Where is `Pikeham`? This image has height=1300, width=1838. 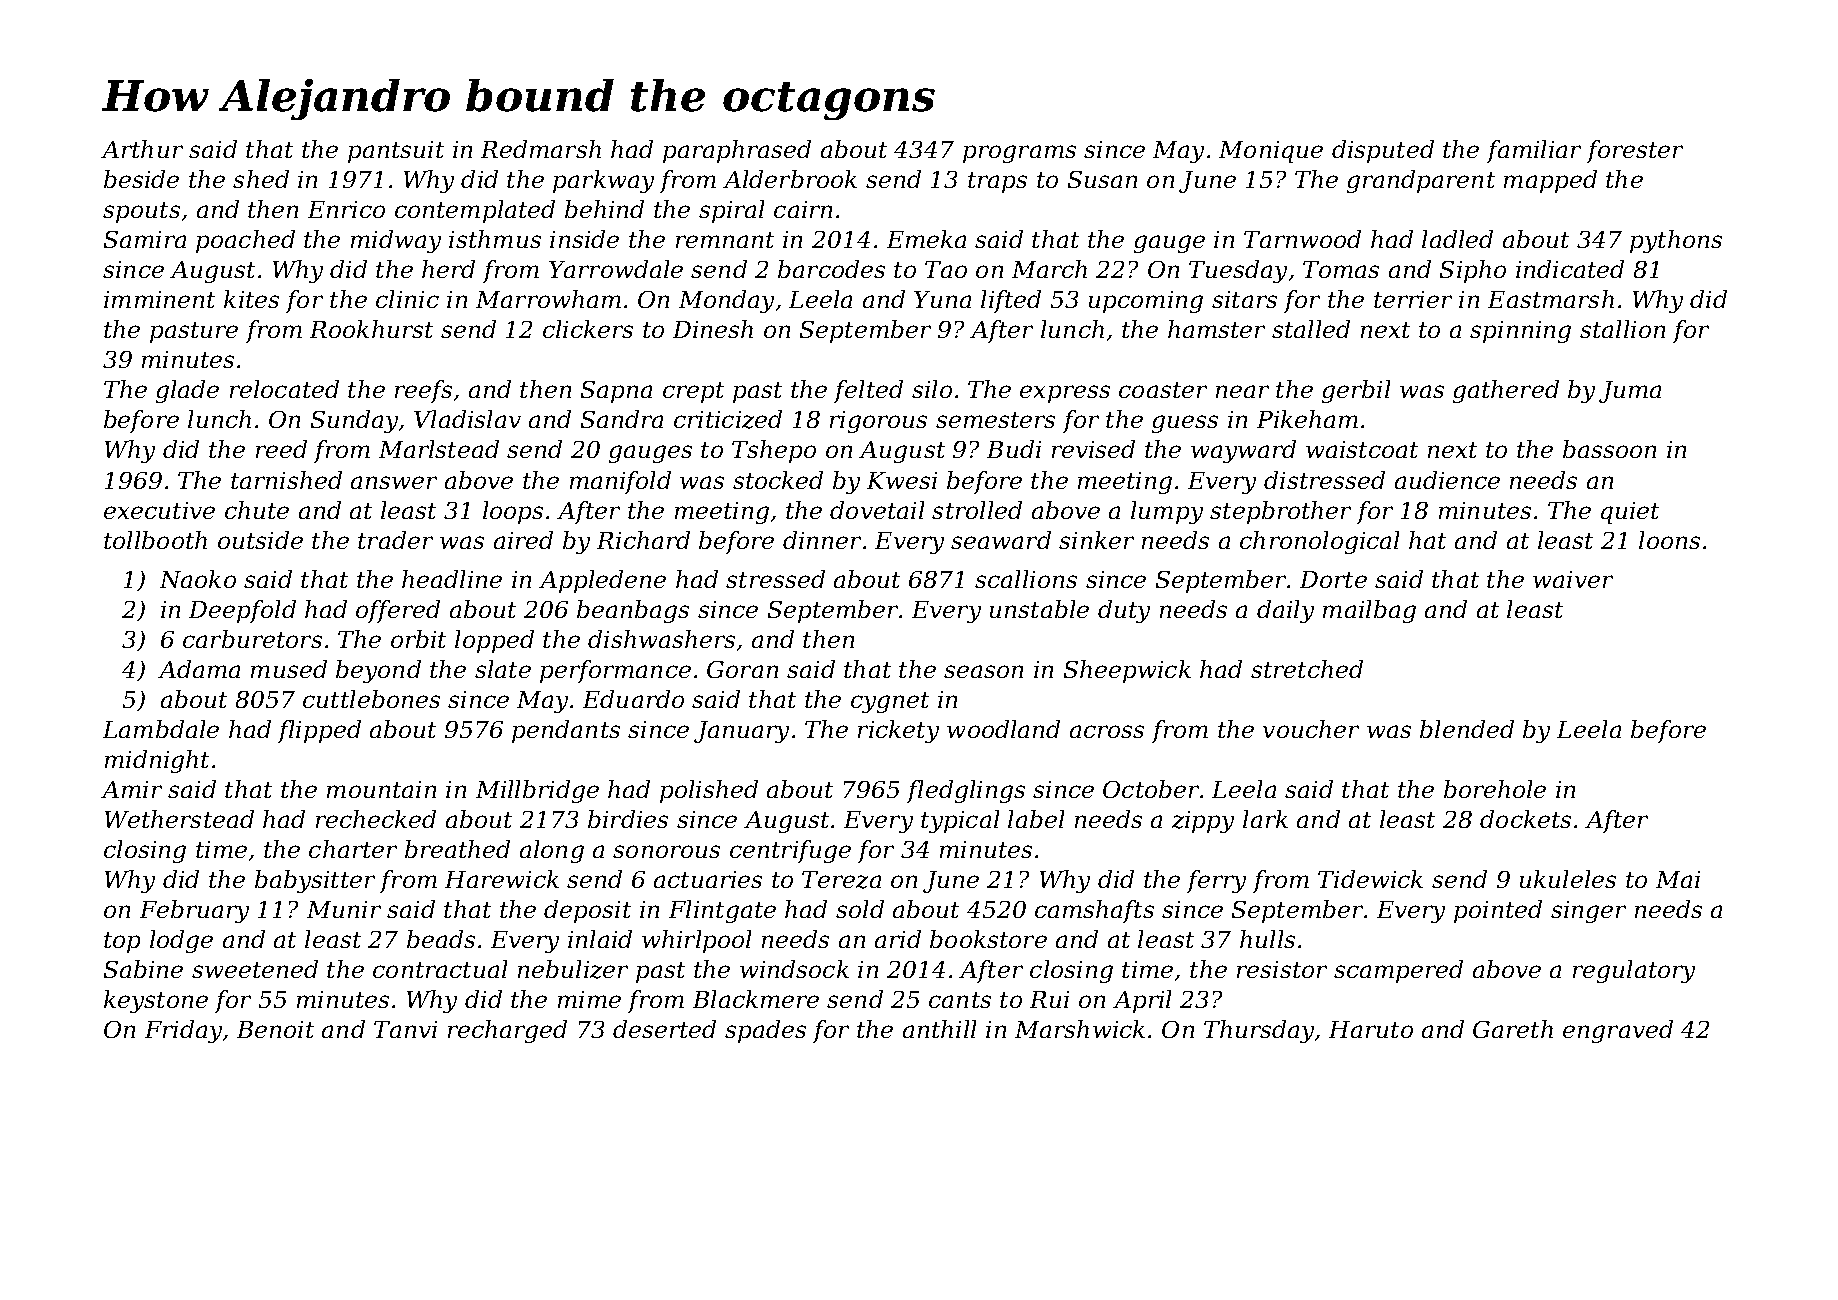 Pikeham is located at coordinates (1307, 419).
